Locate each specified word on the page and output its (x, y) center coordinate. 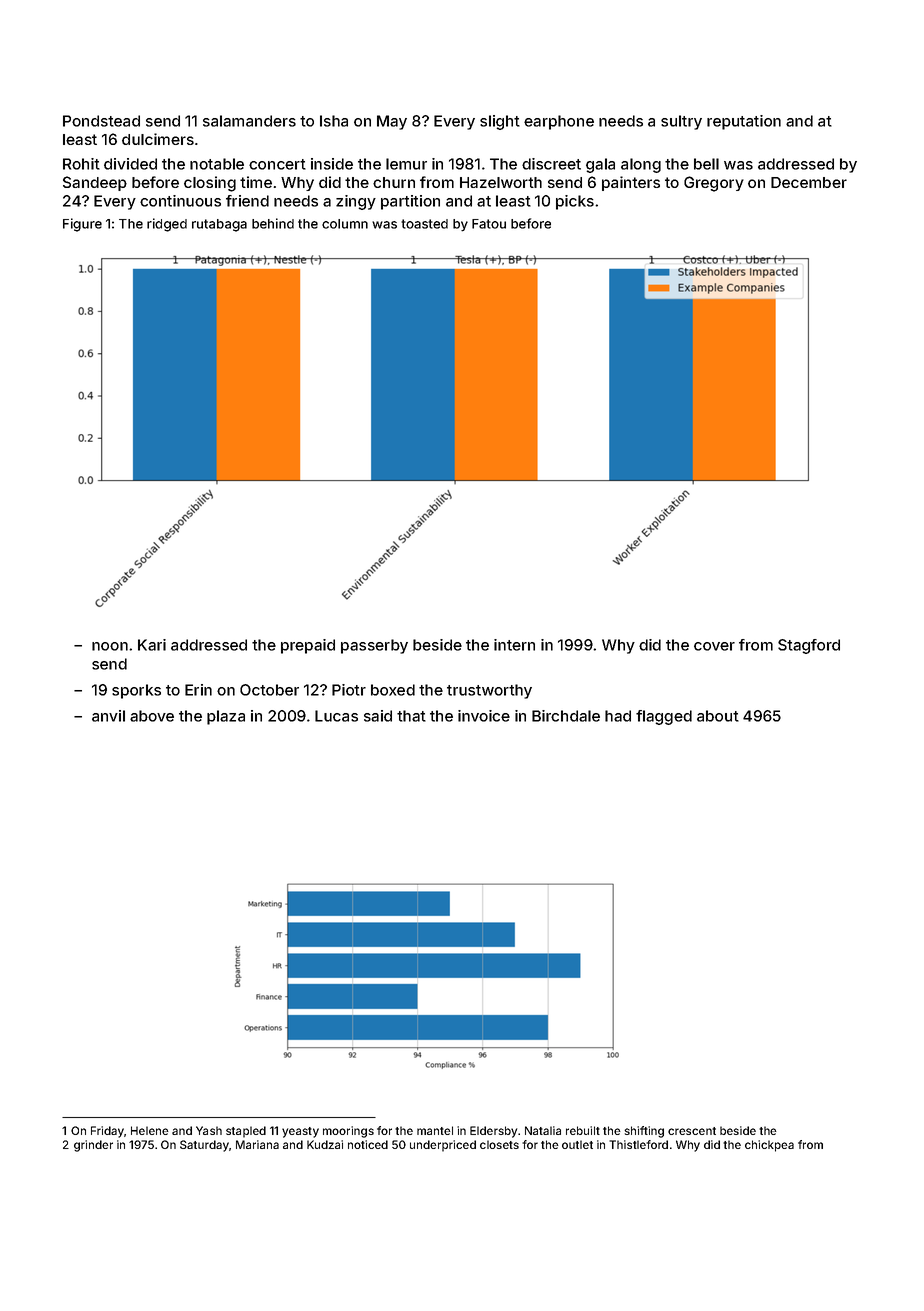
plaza (226, 717)
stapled (246, 1132)
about (718, 716)
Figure (82, 225)
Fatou (489, 224)
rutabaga (219, 225)
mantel (435, 1130)
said (378, 716)
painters (631, 183)
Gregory (714, 184)
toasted (424, 224)
